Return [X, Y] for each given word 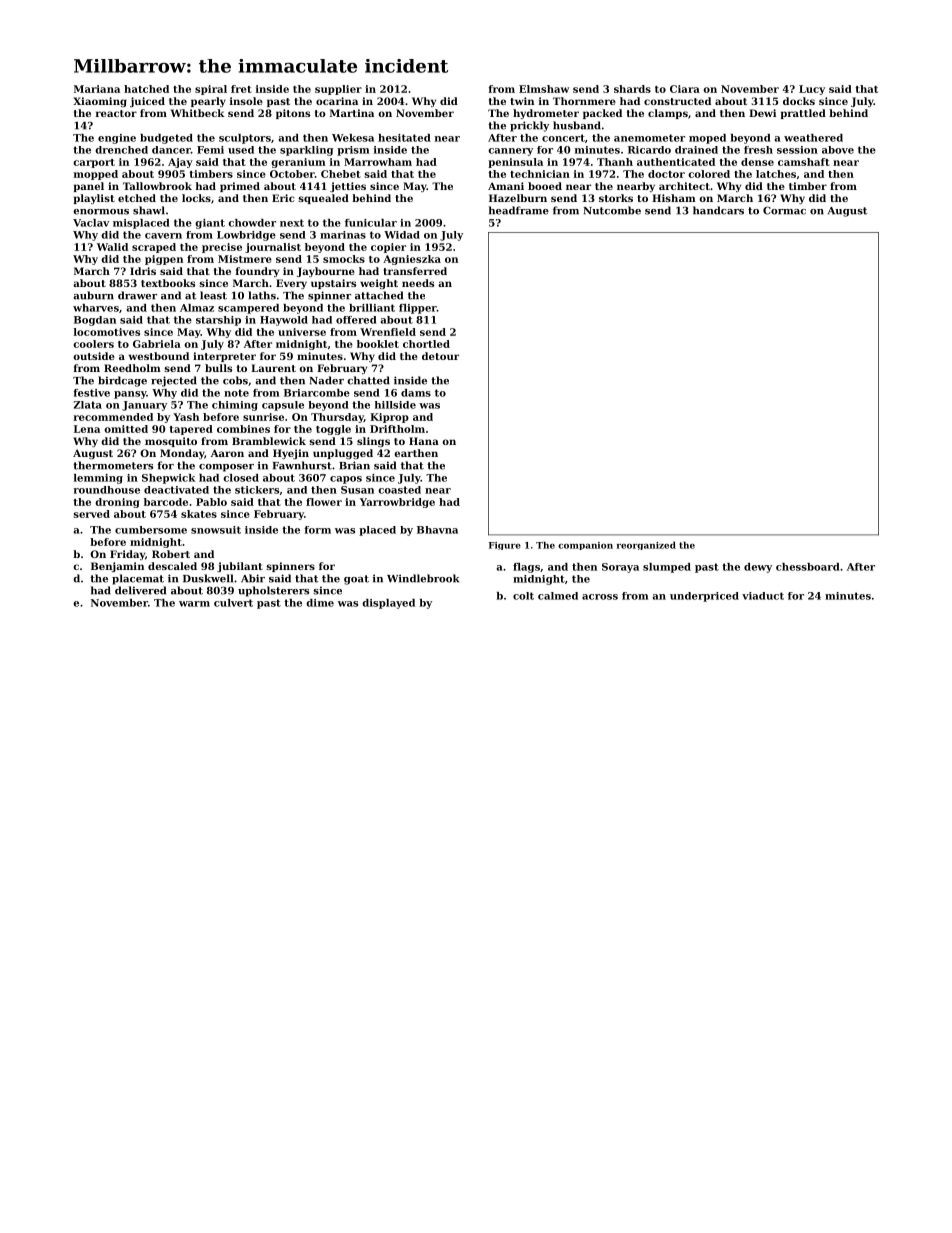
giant [210, 224]
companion [585, 546]
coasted [399, 490]
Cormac [784, 211]
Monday [182, 454]
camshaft [804, 162]
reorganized [646, 545]
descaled [172, 566]
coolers [93, 344]
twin [522, 101]
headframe [519, 210]
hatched [146, 89]
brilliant [372, 308]
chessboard [808, 567]
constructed [677, 101]
